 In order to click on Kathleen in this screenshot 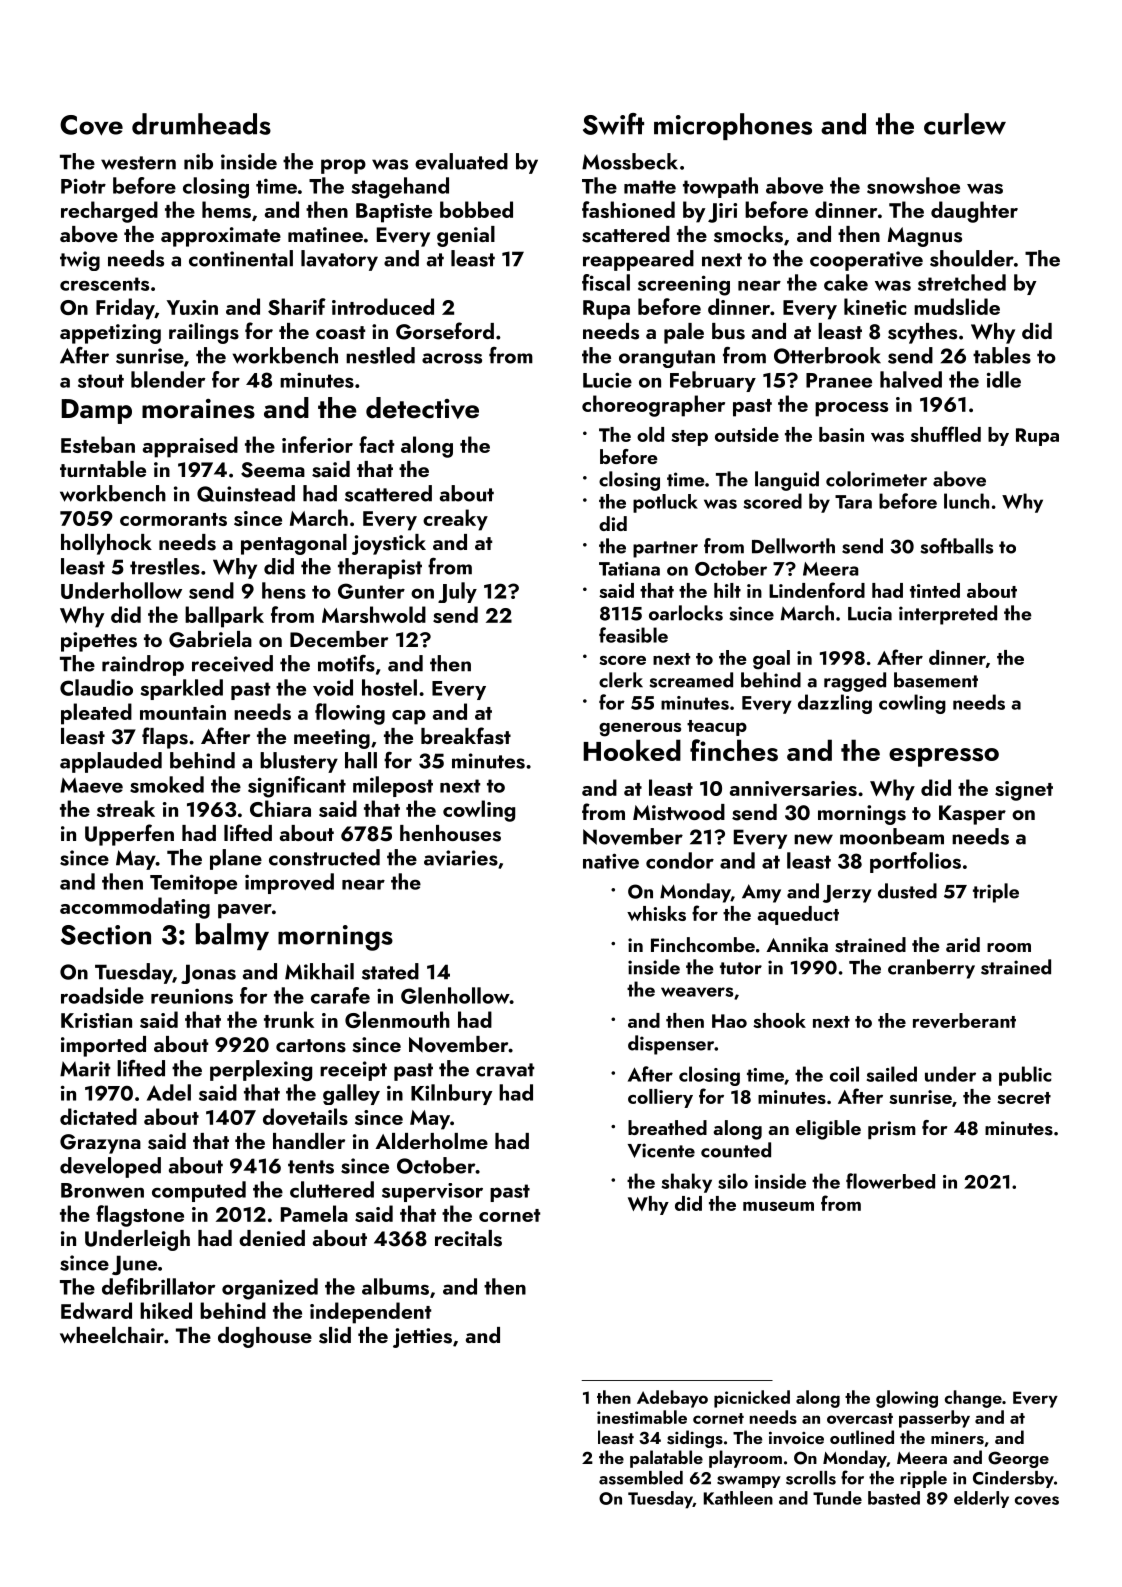, I will do `click(738, 1498)`.
